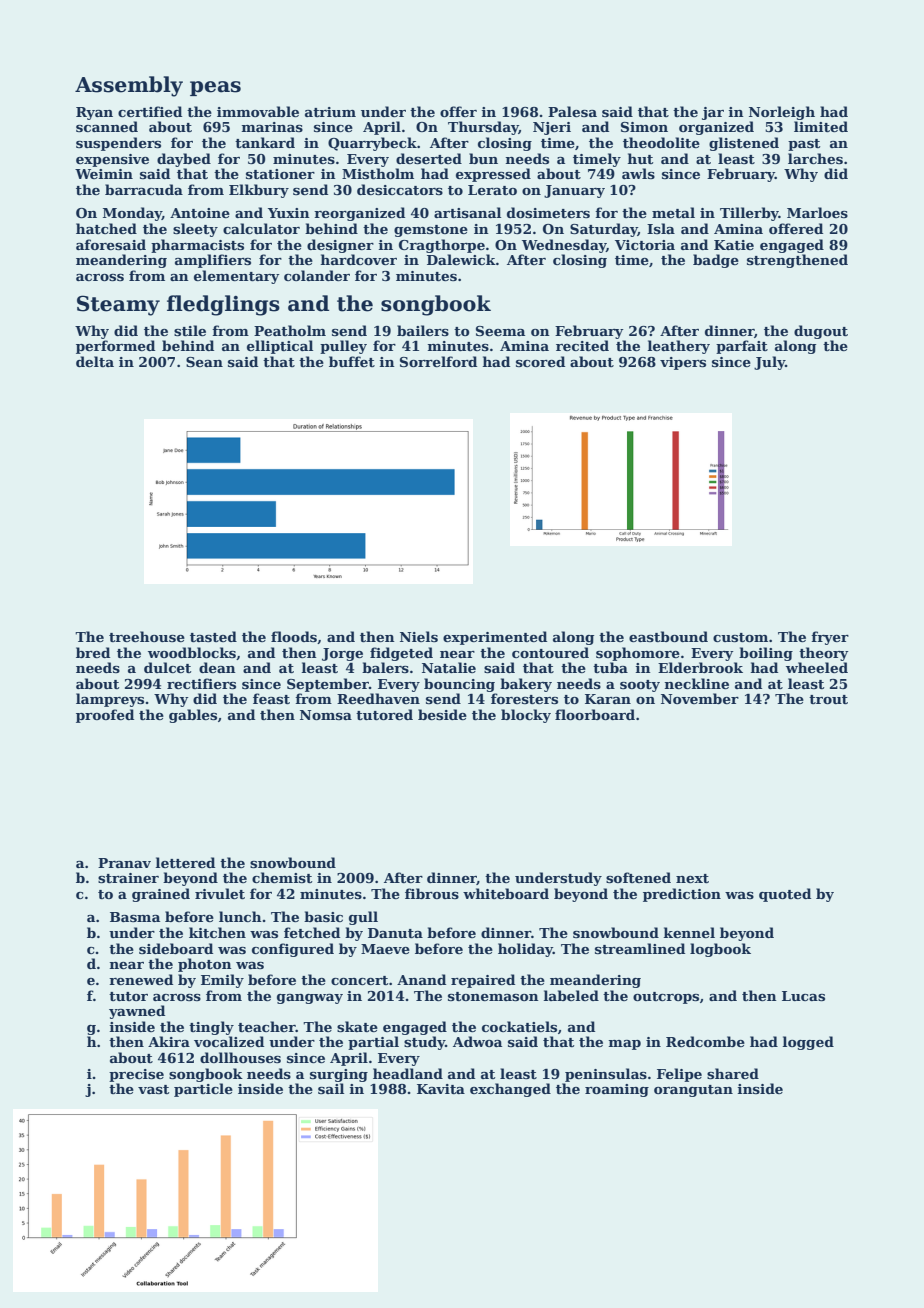 The image size is (924, 1308). Describe the element at coordinates (282, 877) in the screenshot. I see `chemist` at that location.
